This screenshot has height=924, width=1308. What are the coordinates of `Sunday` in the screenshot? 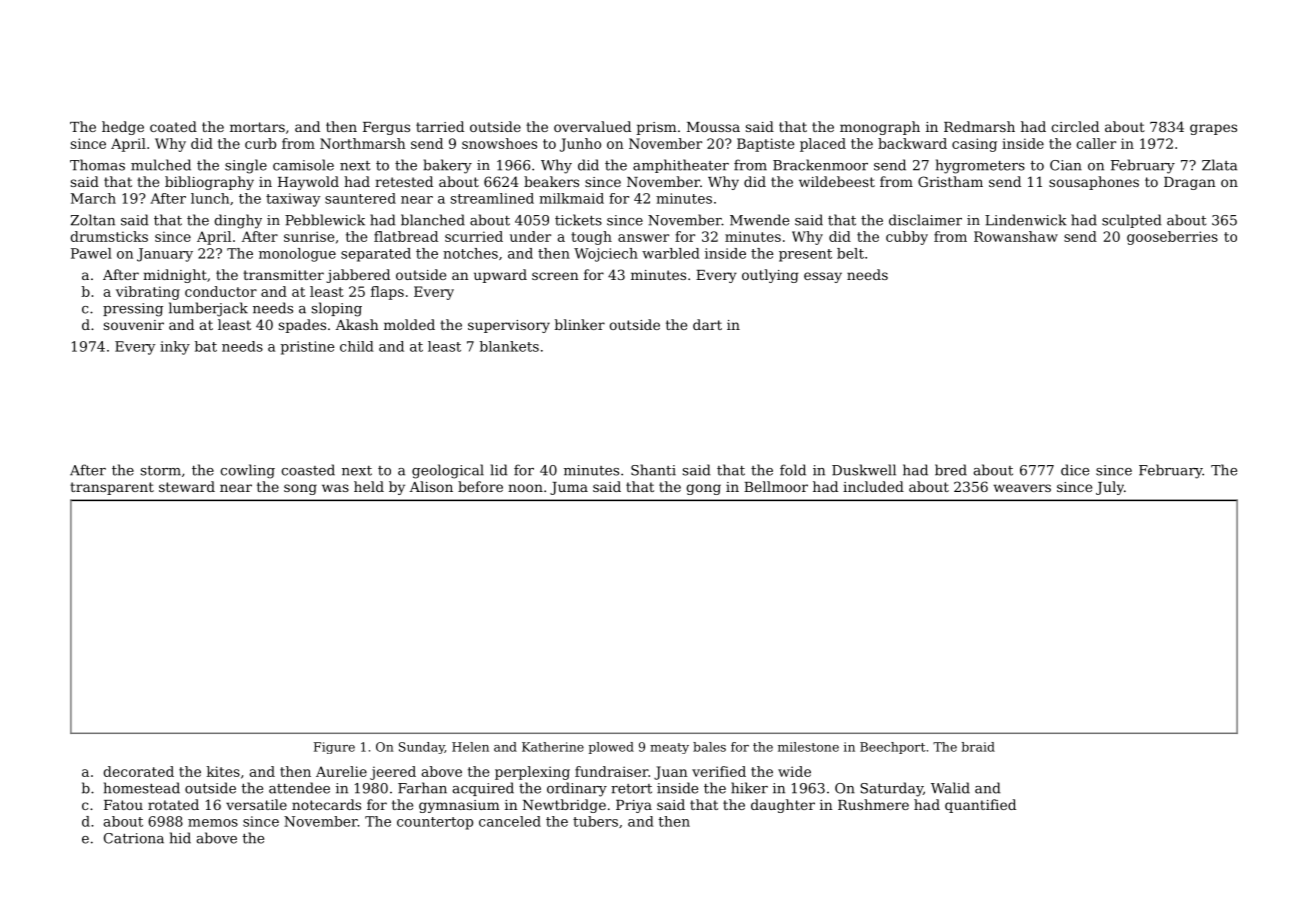 It's located at (422, 748).
